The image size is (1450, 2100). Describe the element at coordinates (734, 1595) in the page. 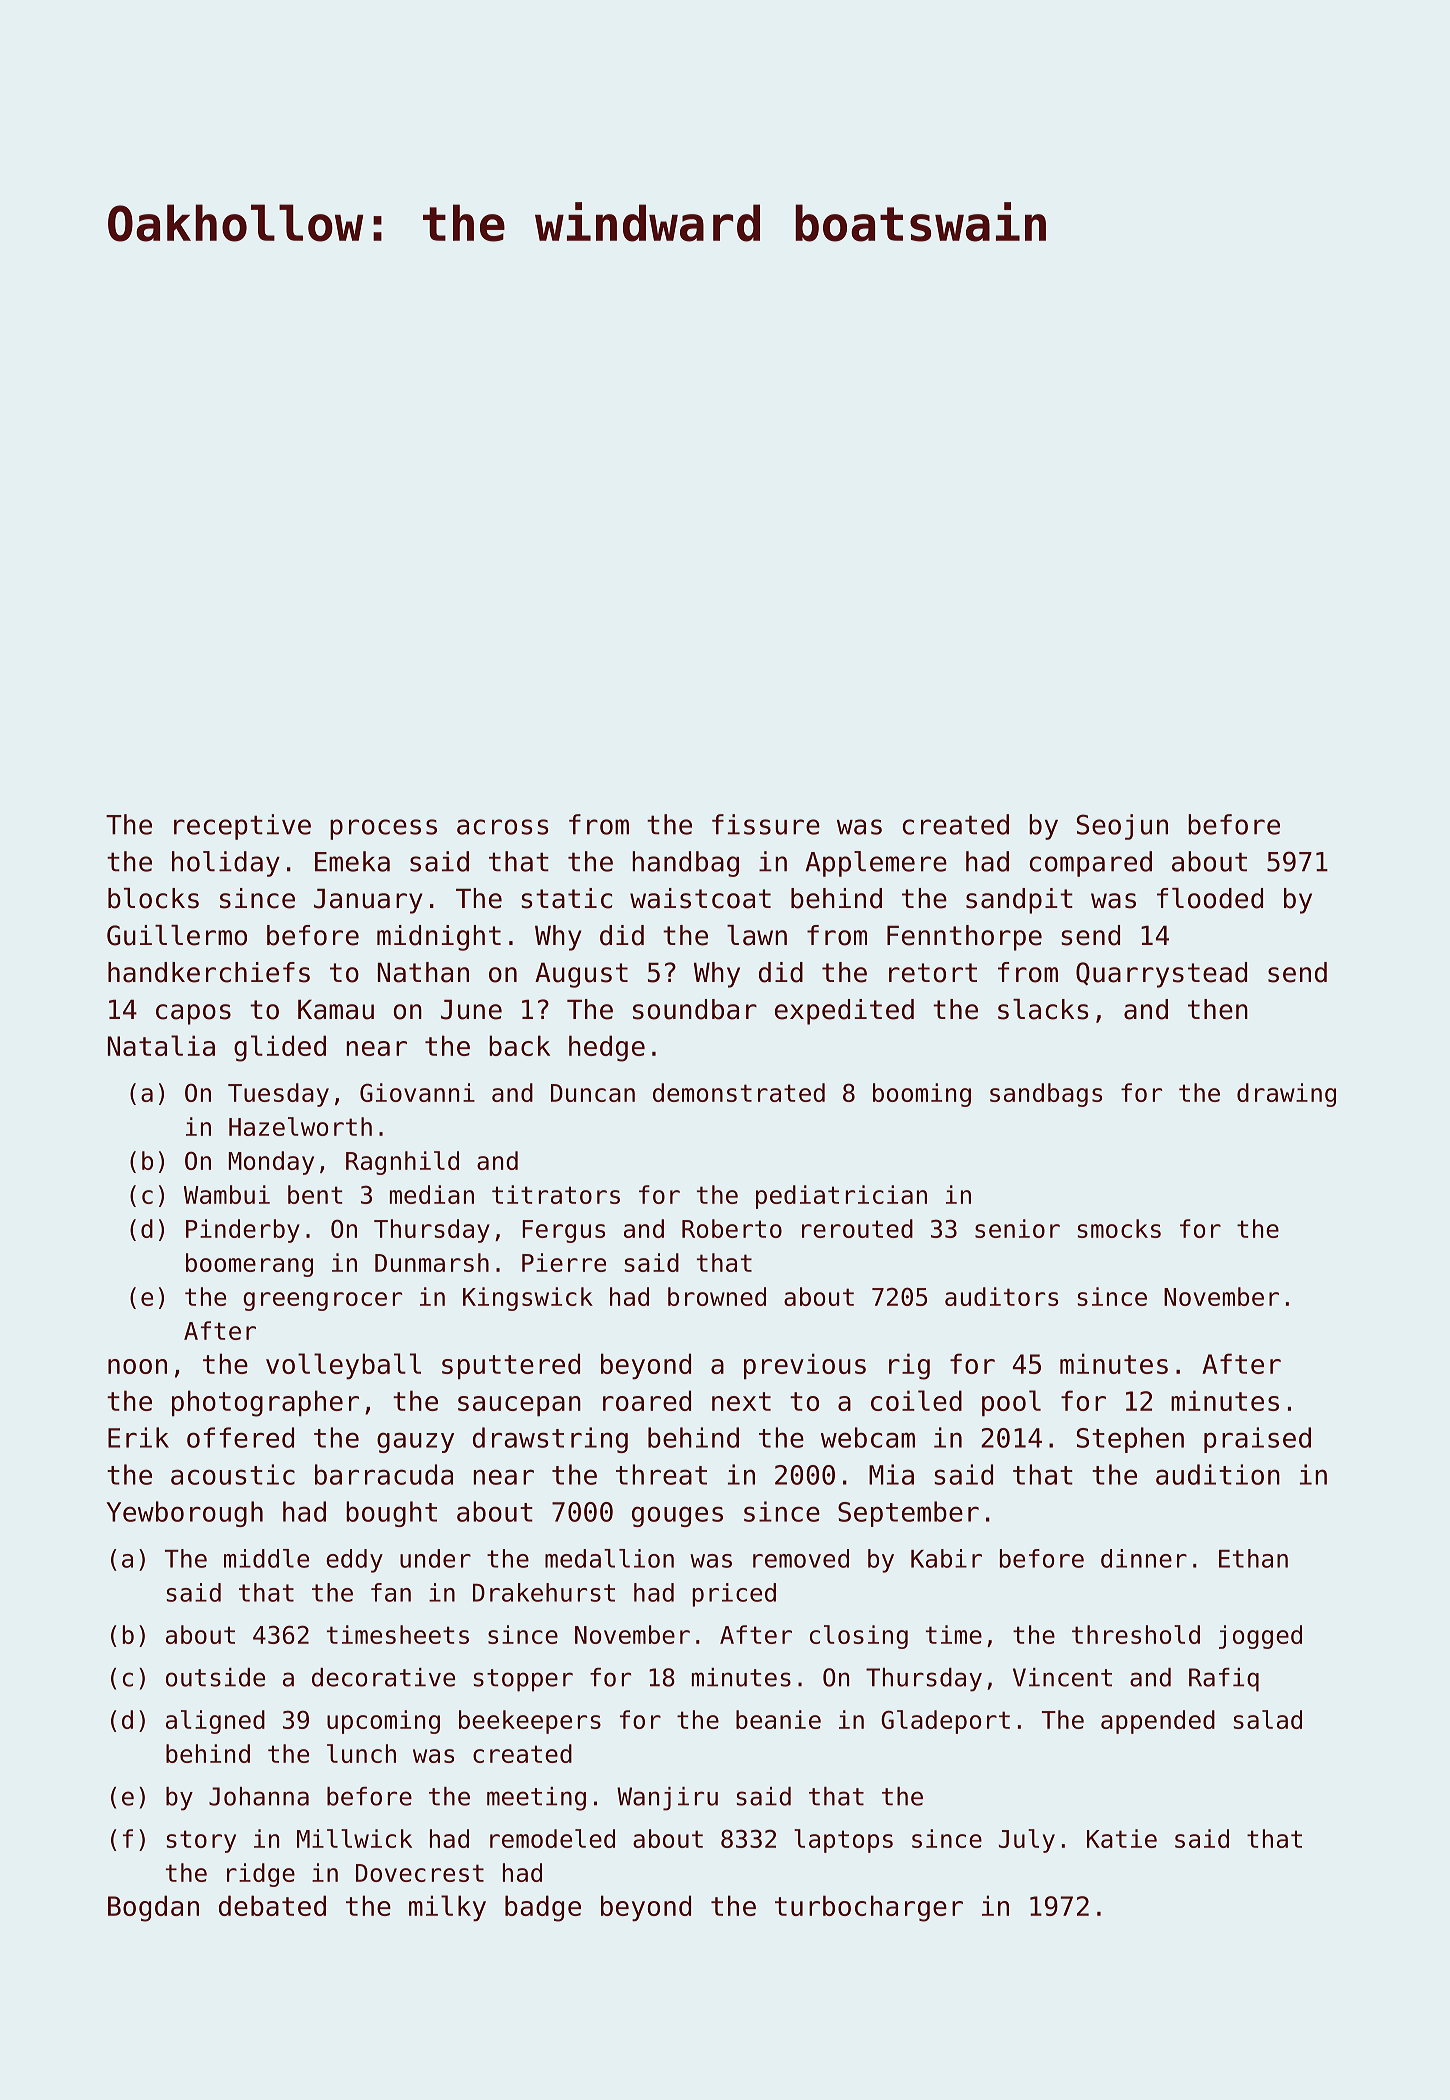

I see `priced` at that location.
